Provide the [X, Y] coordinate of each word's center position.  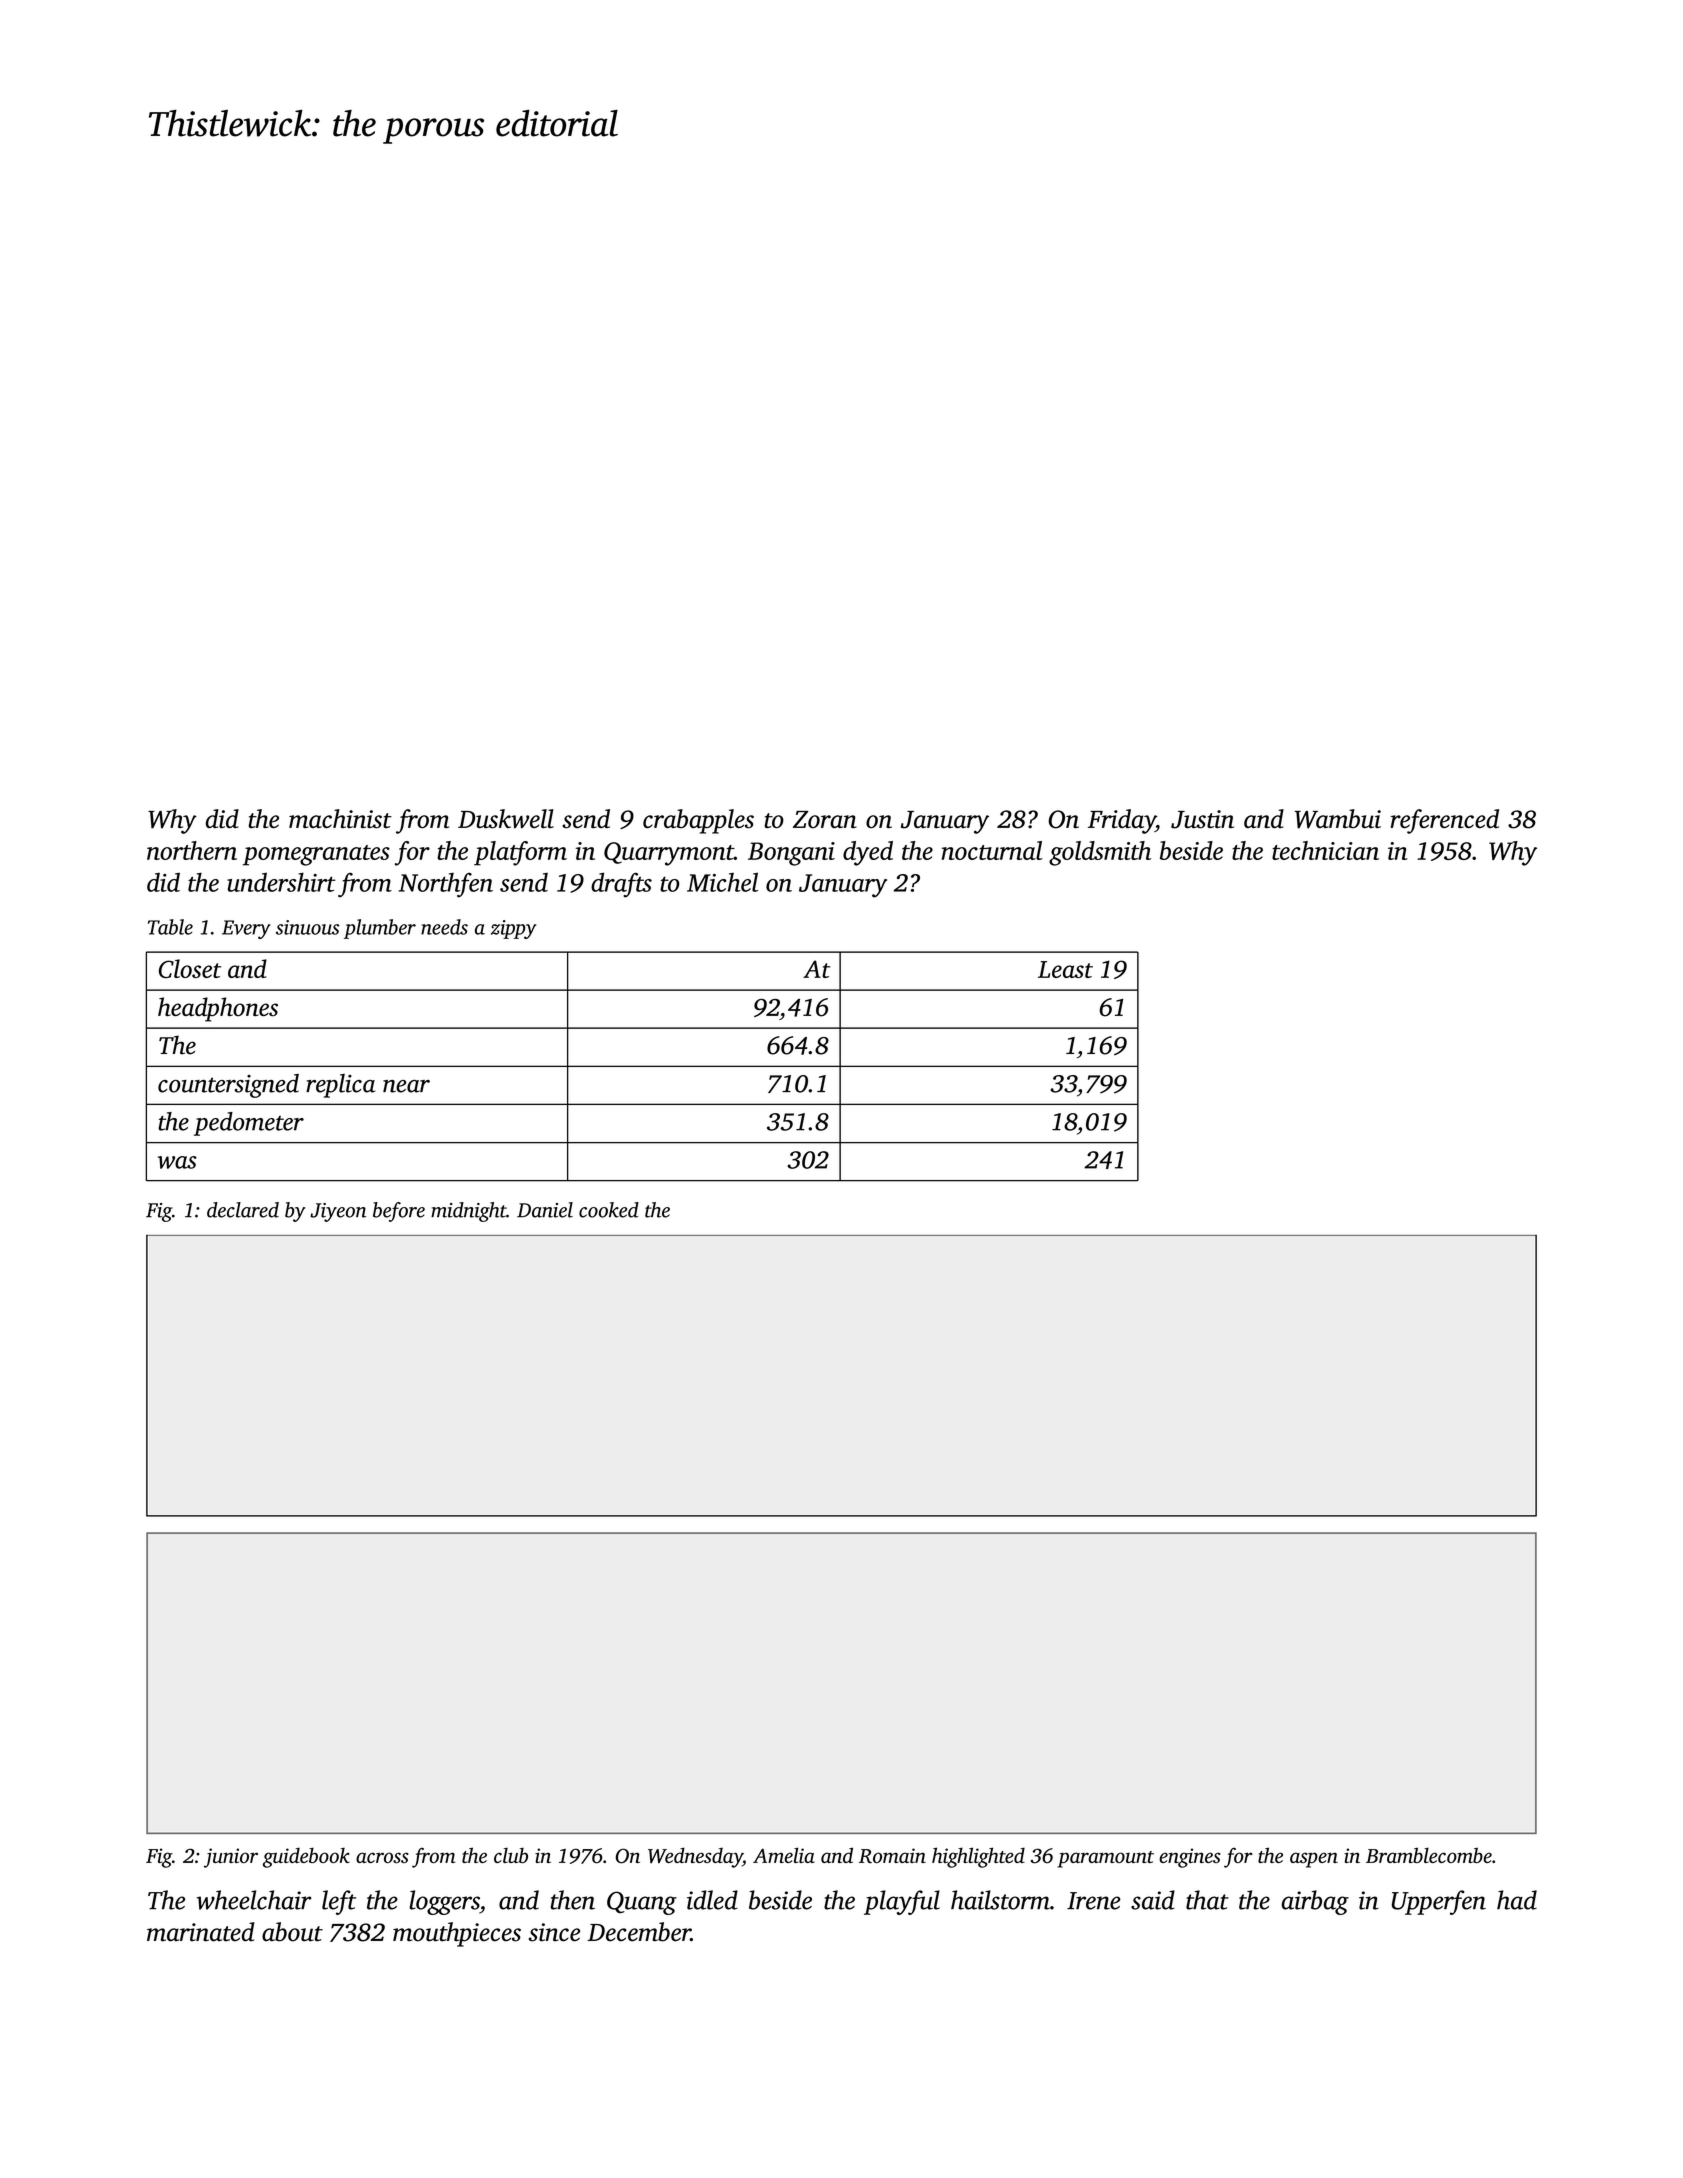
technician [1325, 850]
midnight [468, 1212]
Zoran [825, 819]
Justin [1202, 819]
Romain [892, 1855]
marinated [201, 1932]
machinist [340, 819]
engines [1190, 1858]
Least [1065, 969]
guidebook [306, 1857]
